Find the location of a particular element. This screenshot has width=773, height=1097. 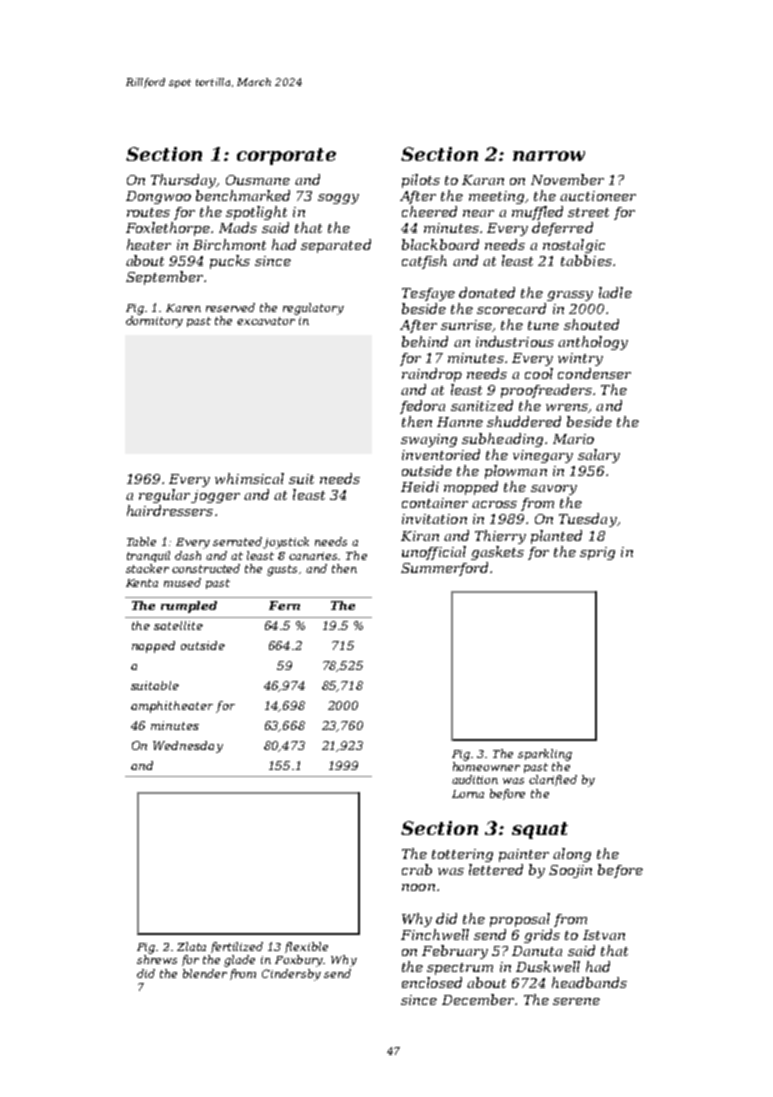

napped is located at coordinates (153, 647).
